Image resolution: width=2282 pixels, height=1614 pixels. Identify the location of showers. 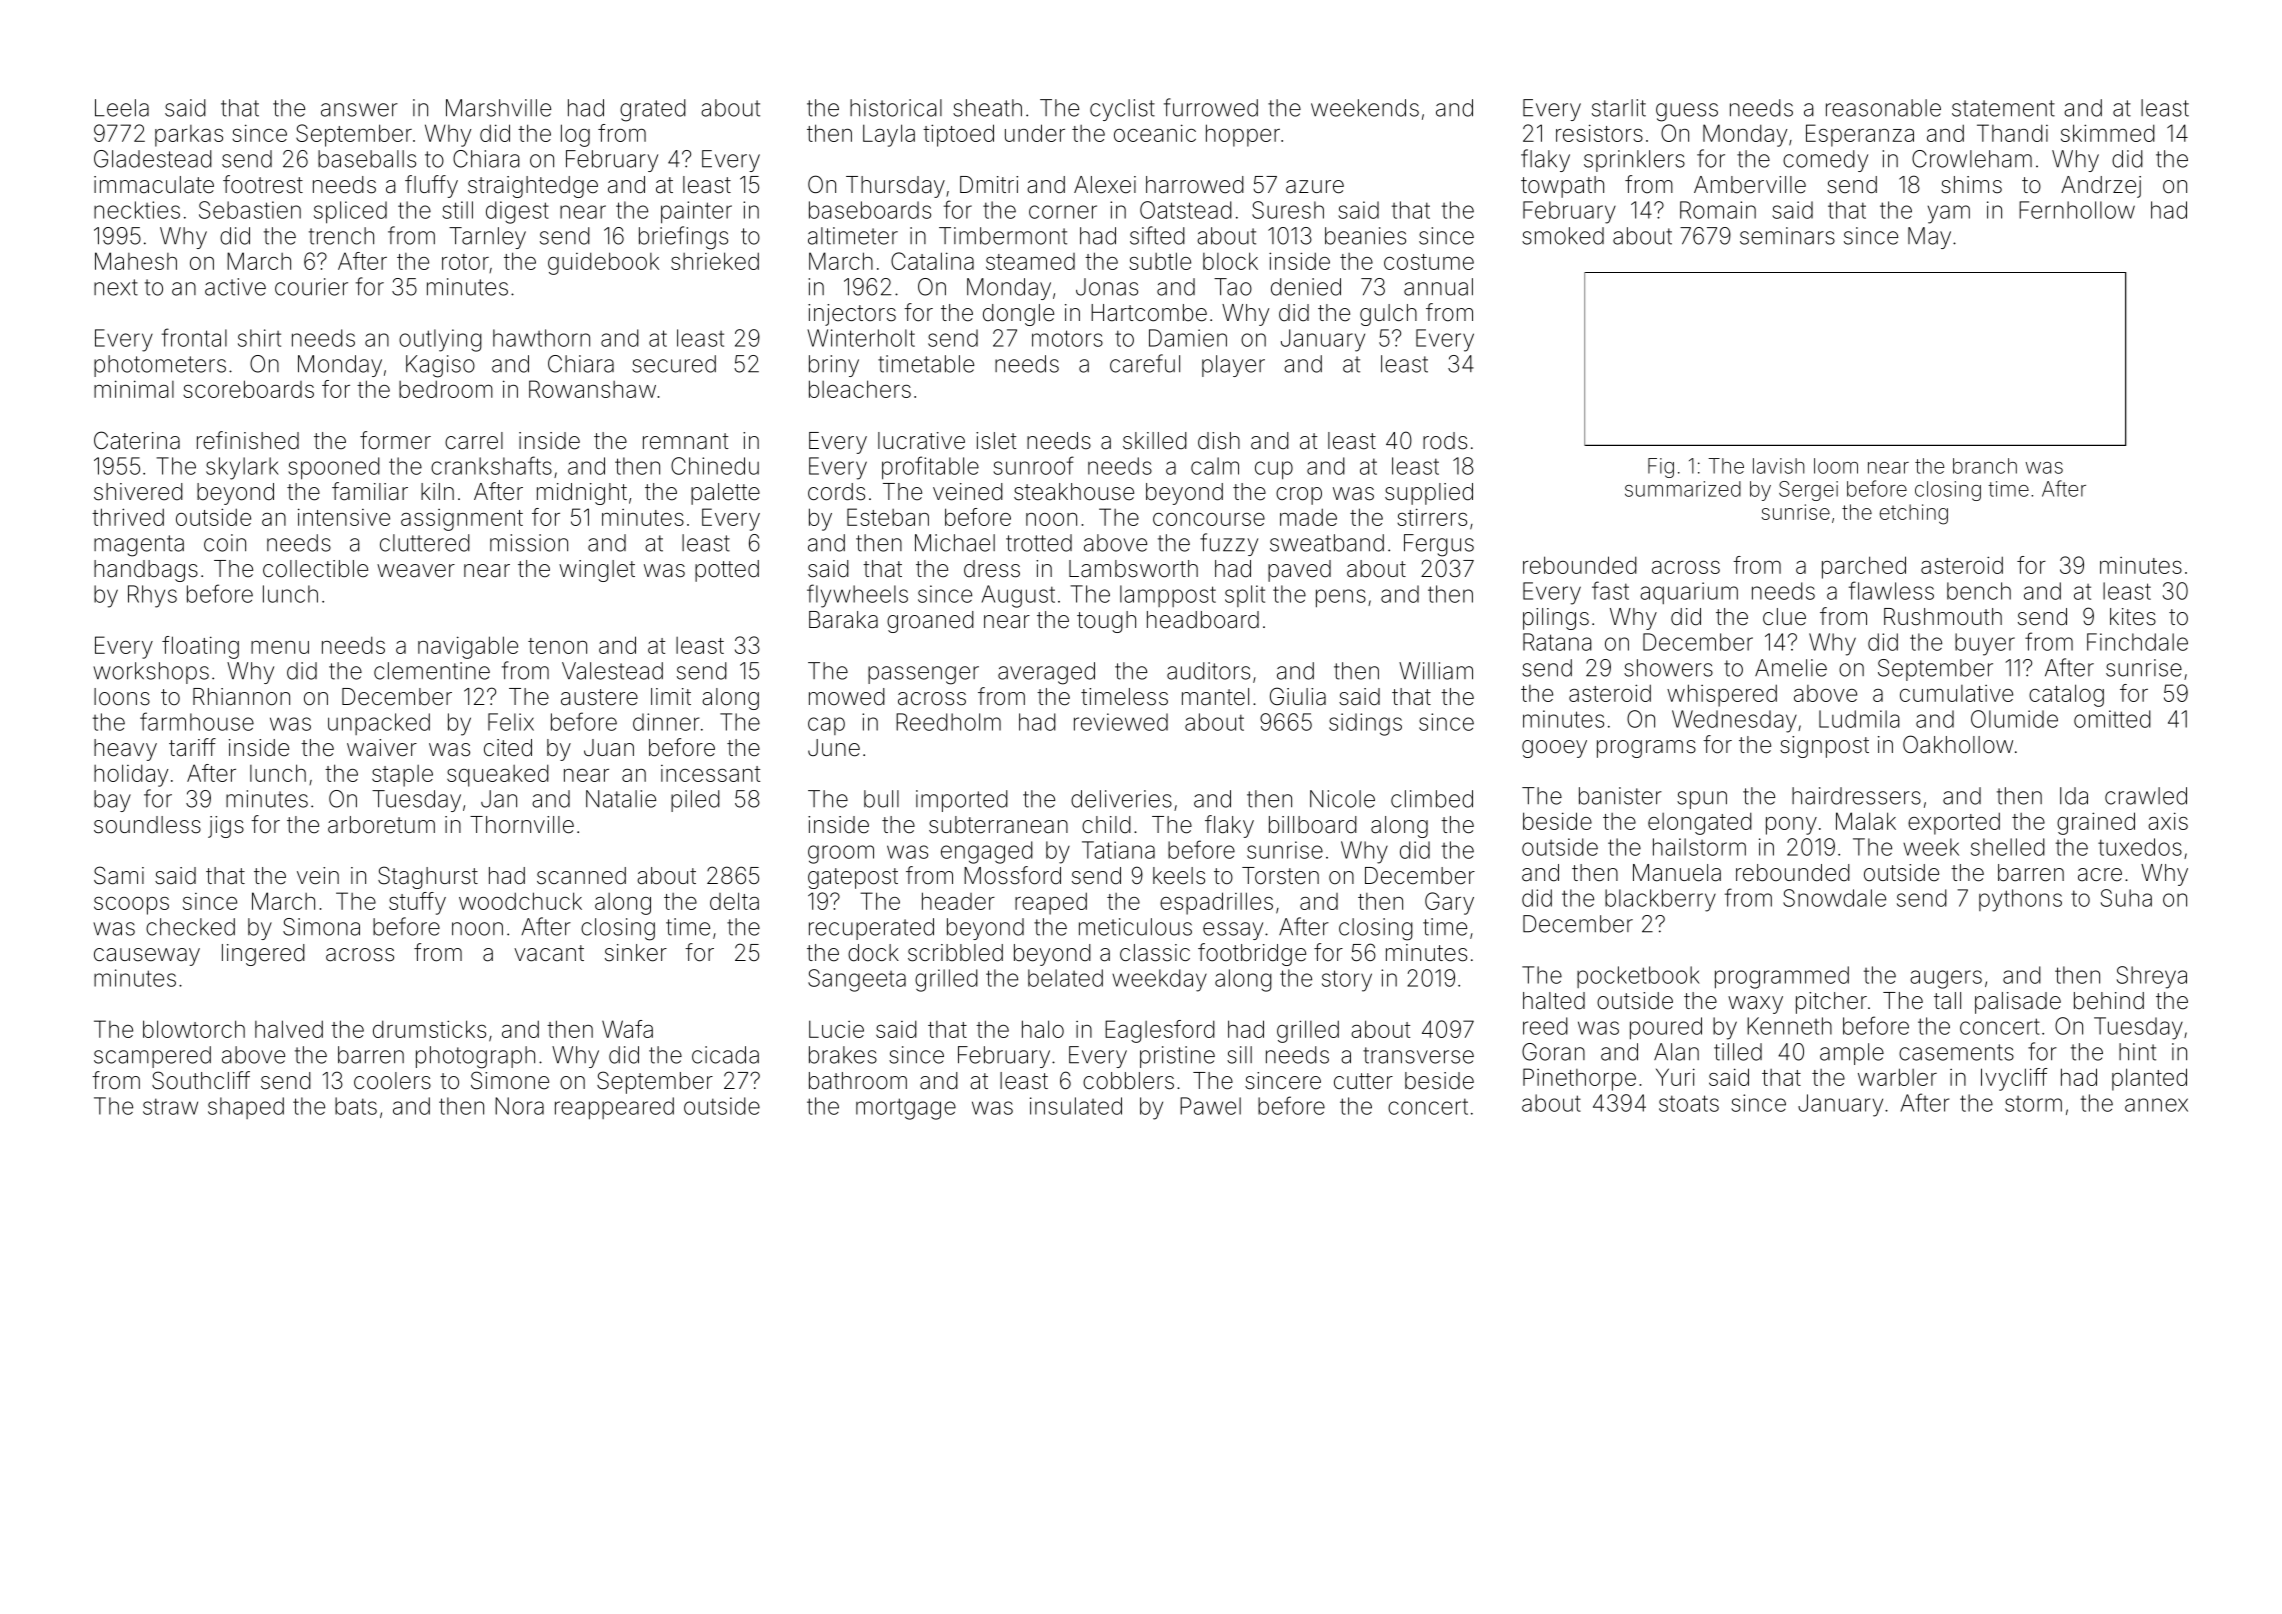
(1668, 668).
